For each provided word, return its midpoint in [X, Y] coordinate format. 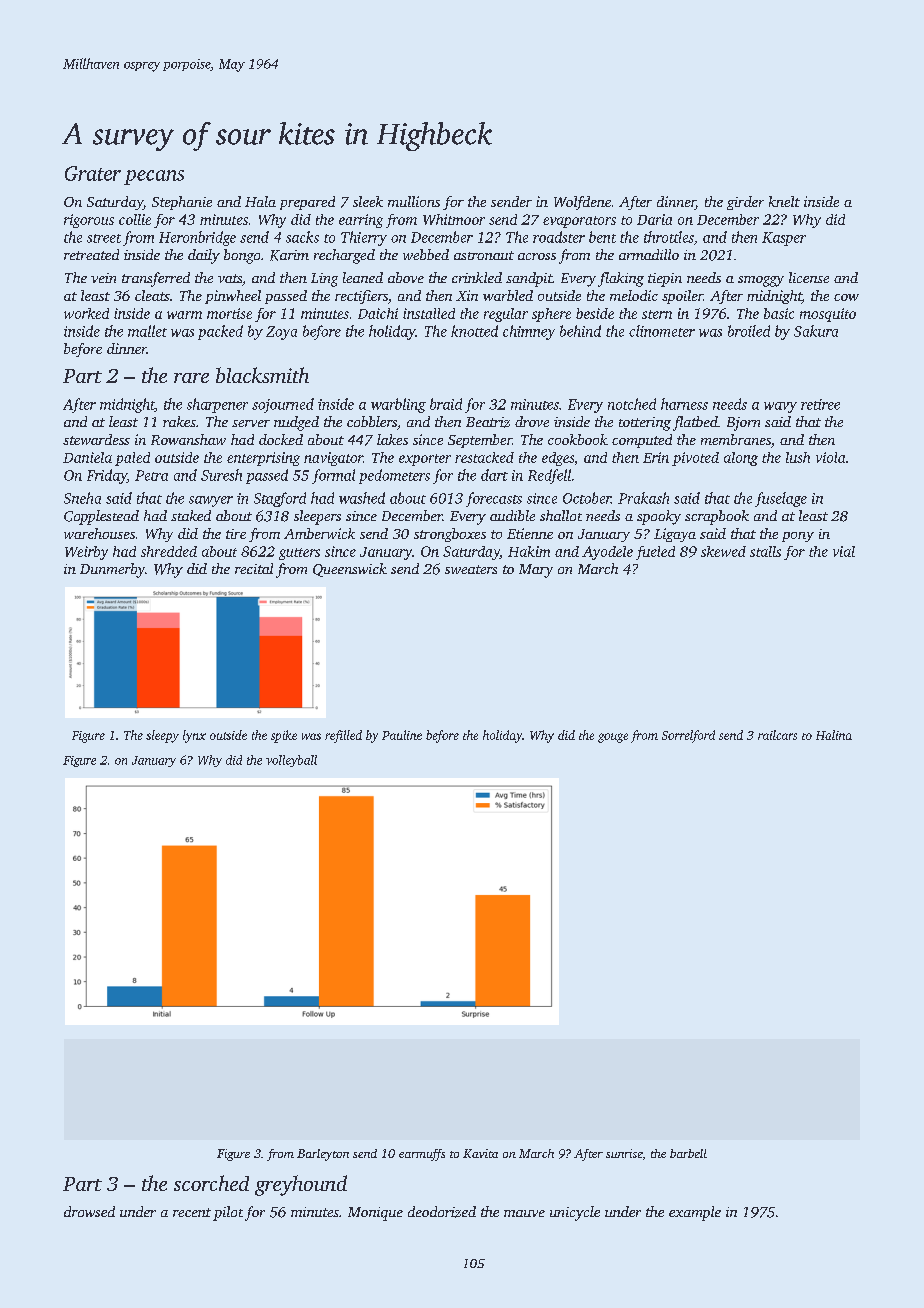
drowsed [89, 1211]
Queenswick [350, 570]
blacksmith [262, 375]
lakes [392, 439]
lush [798, 457]
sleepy [162, 736]
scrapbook [717, 517]
